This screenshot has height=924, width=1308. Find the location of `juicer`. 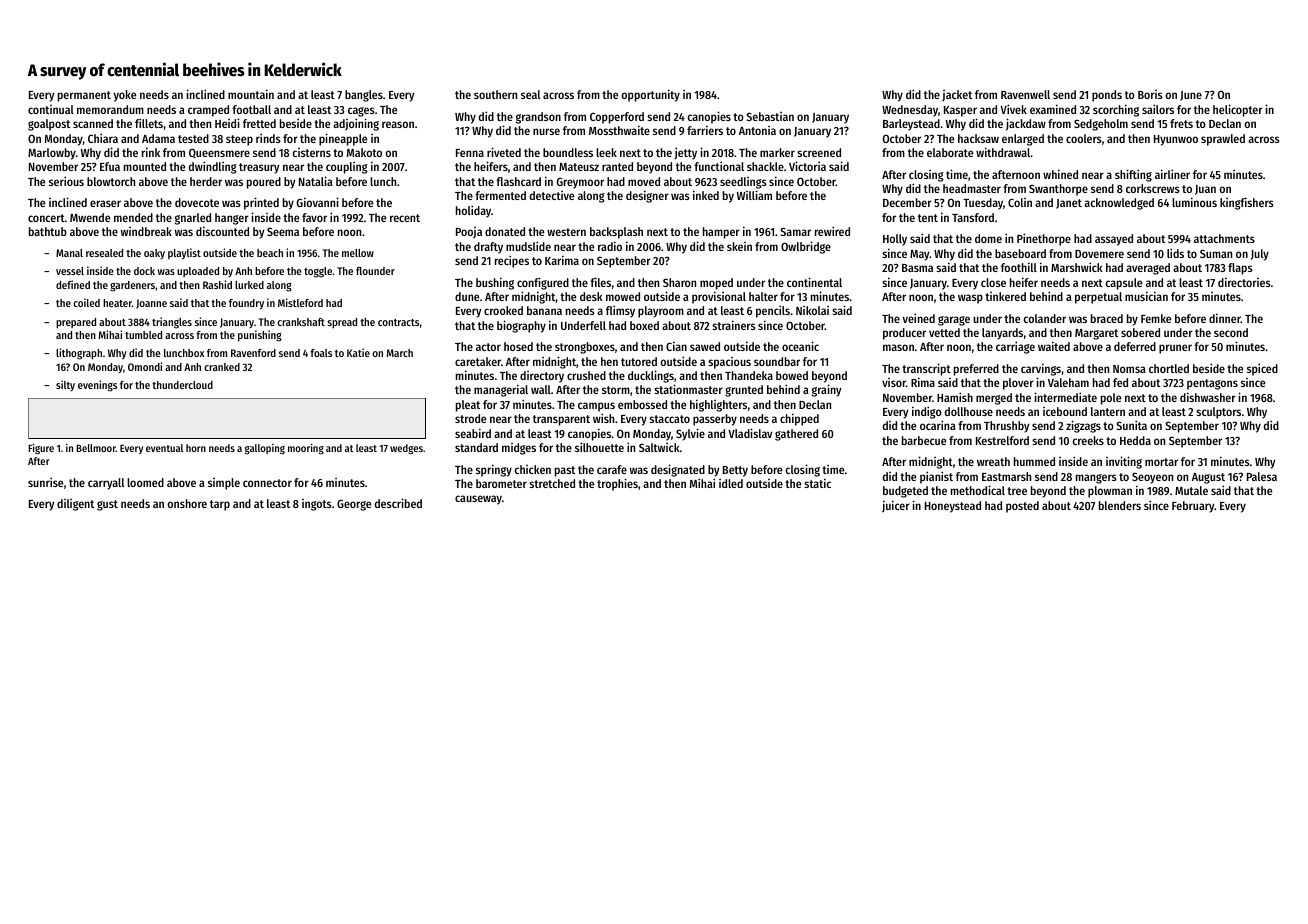

juicer is located at coordinates (896, 506).
